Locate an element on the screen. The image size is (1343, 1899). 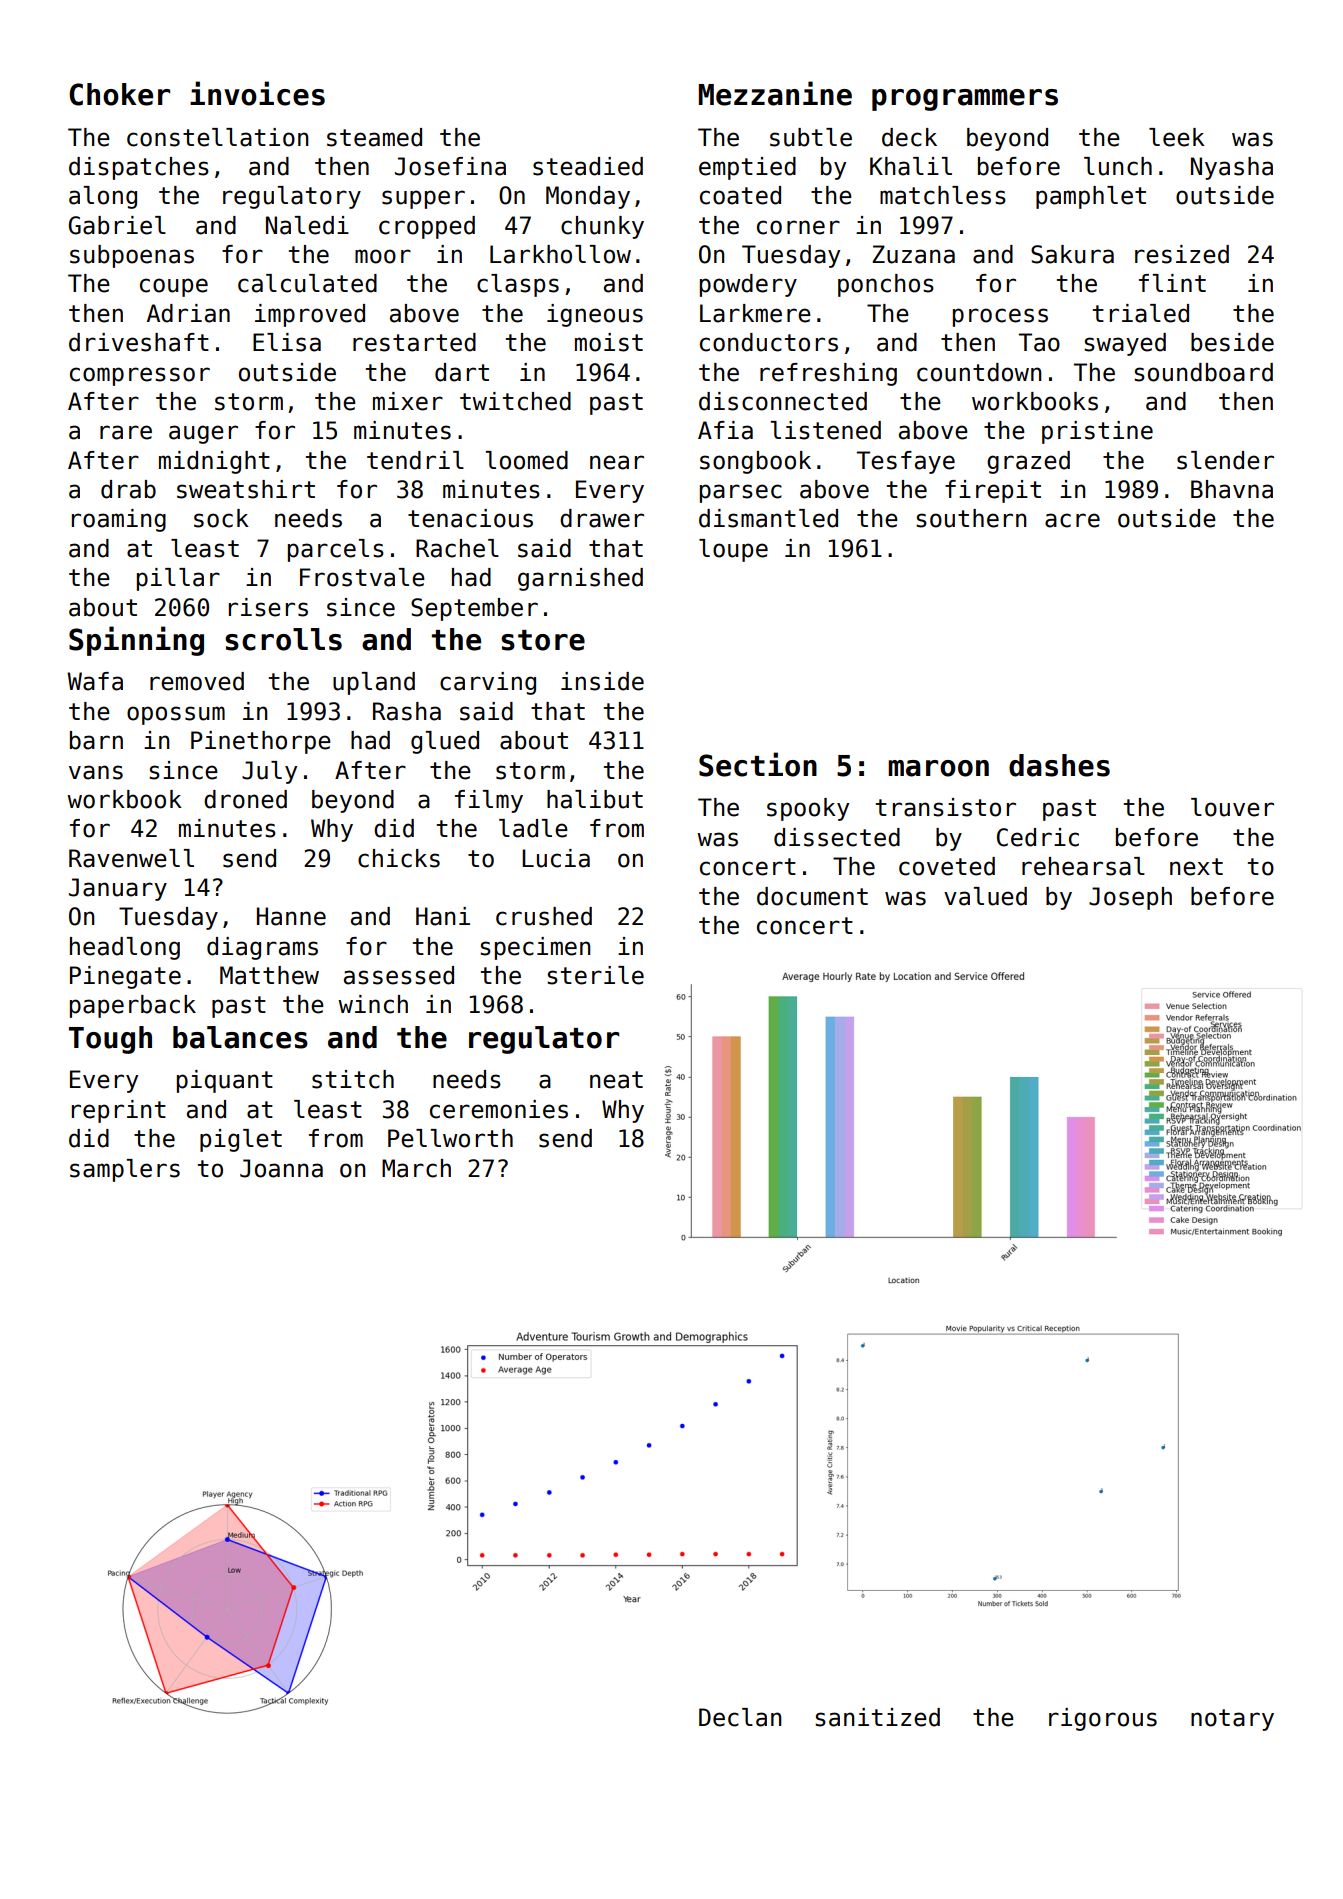
halibut is located at coordinates (595, 799).
